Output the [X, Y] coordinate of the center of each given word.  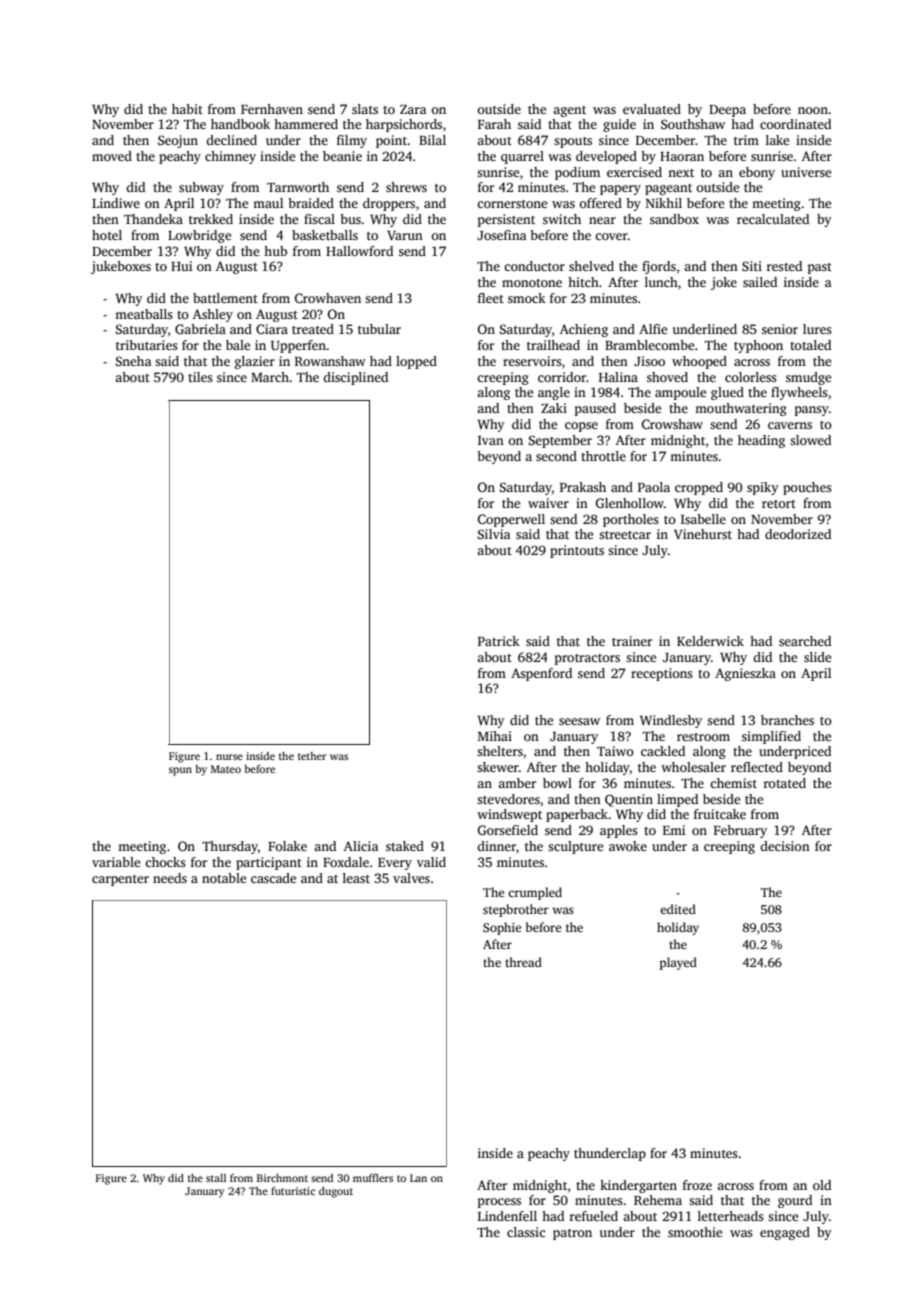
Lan [418, 1178]
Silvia [494, 534]
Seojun [178, 141]
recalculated [773, 219]
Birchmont [282, 1178]
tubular [379, 329]
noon [813, 110]
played [678, 963]
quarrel [522, 157]
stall [216, 1178]
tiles [200, 377]
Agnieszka [745, 674]
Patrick [499, 641]
